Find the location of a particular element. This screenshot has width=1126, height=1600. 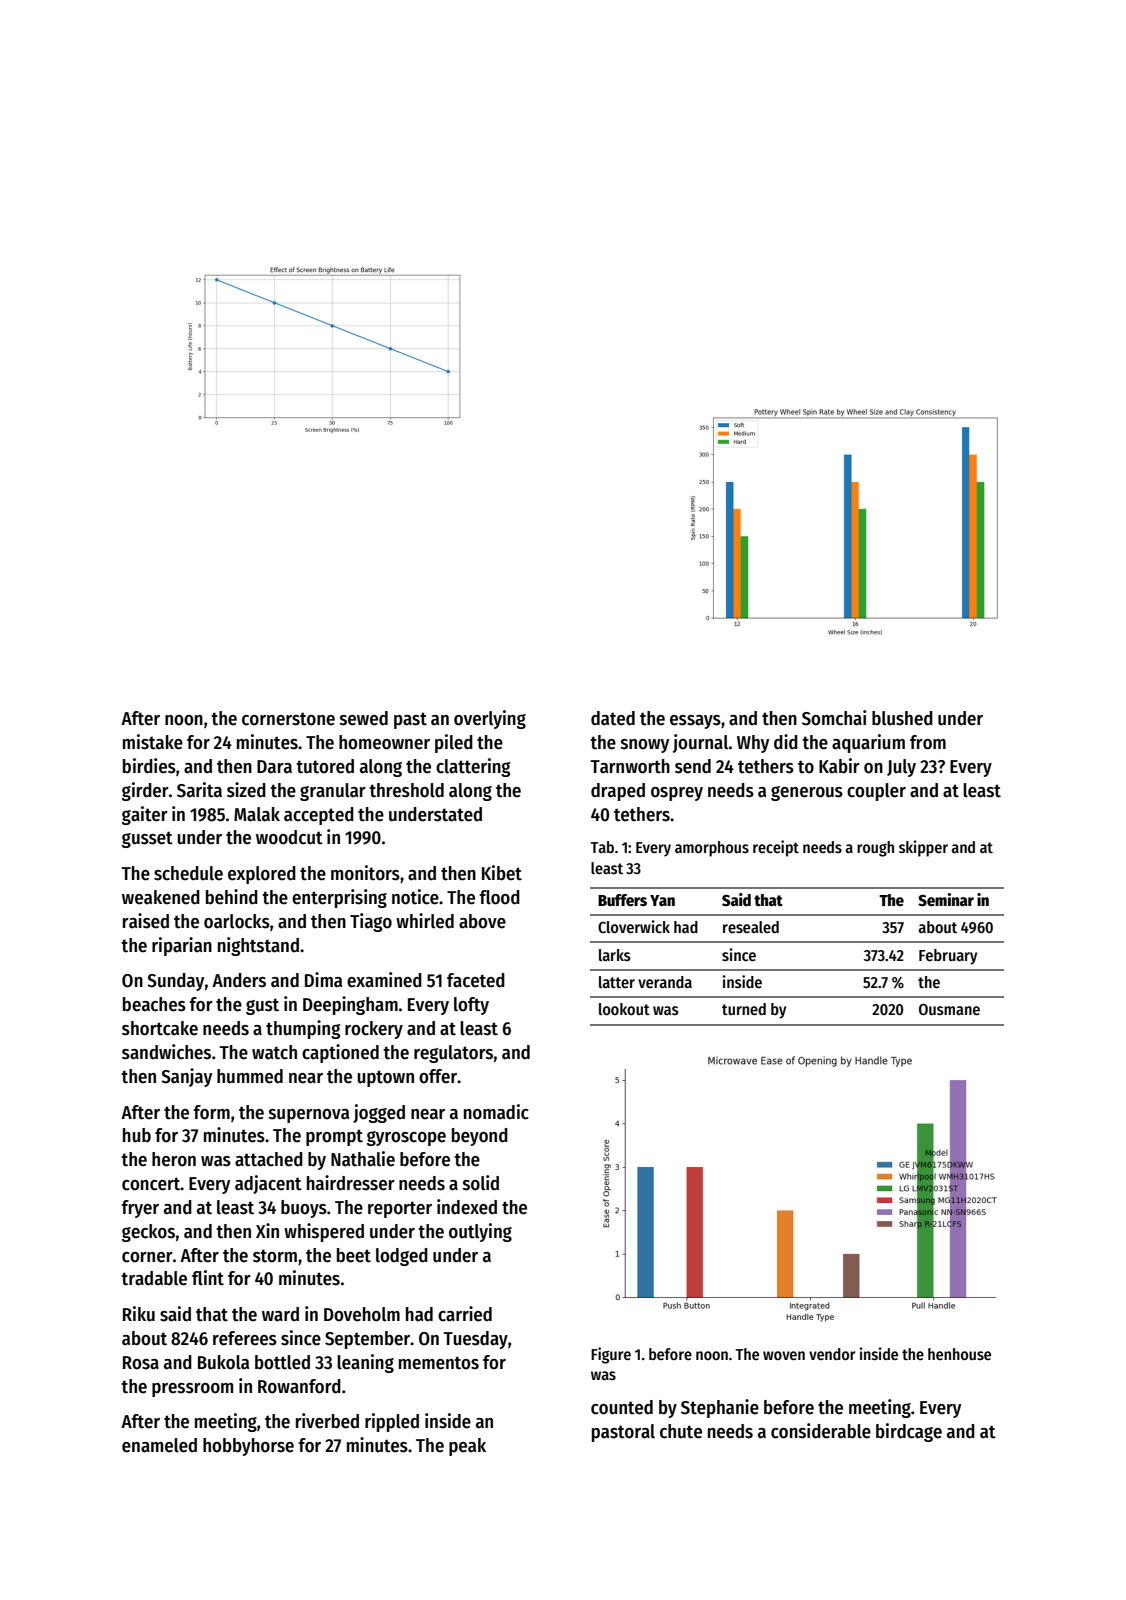

hobbyhorse is located at coordinates (248, 1447).
